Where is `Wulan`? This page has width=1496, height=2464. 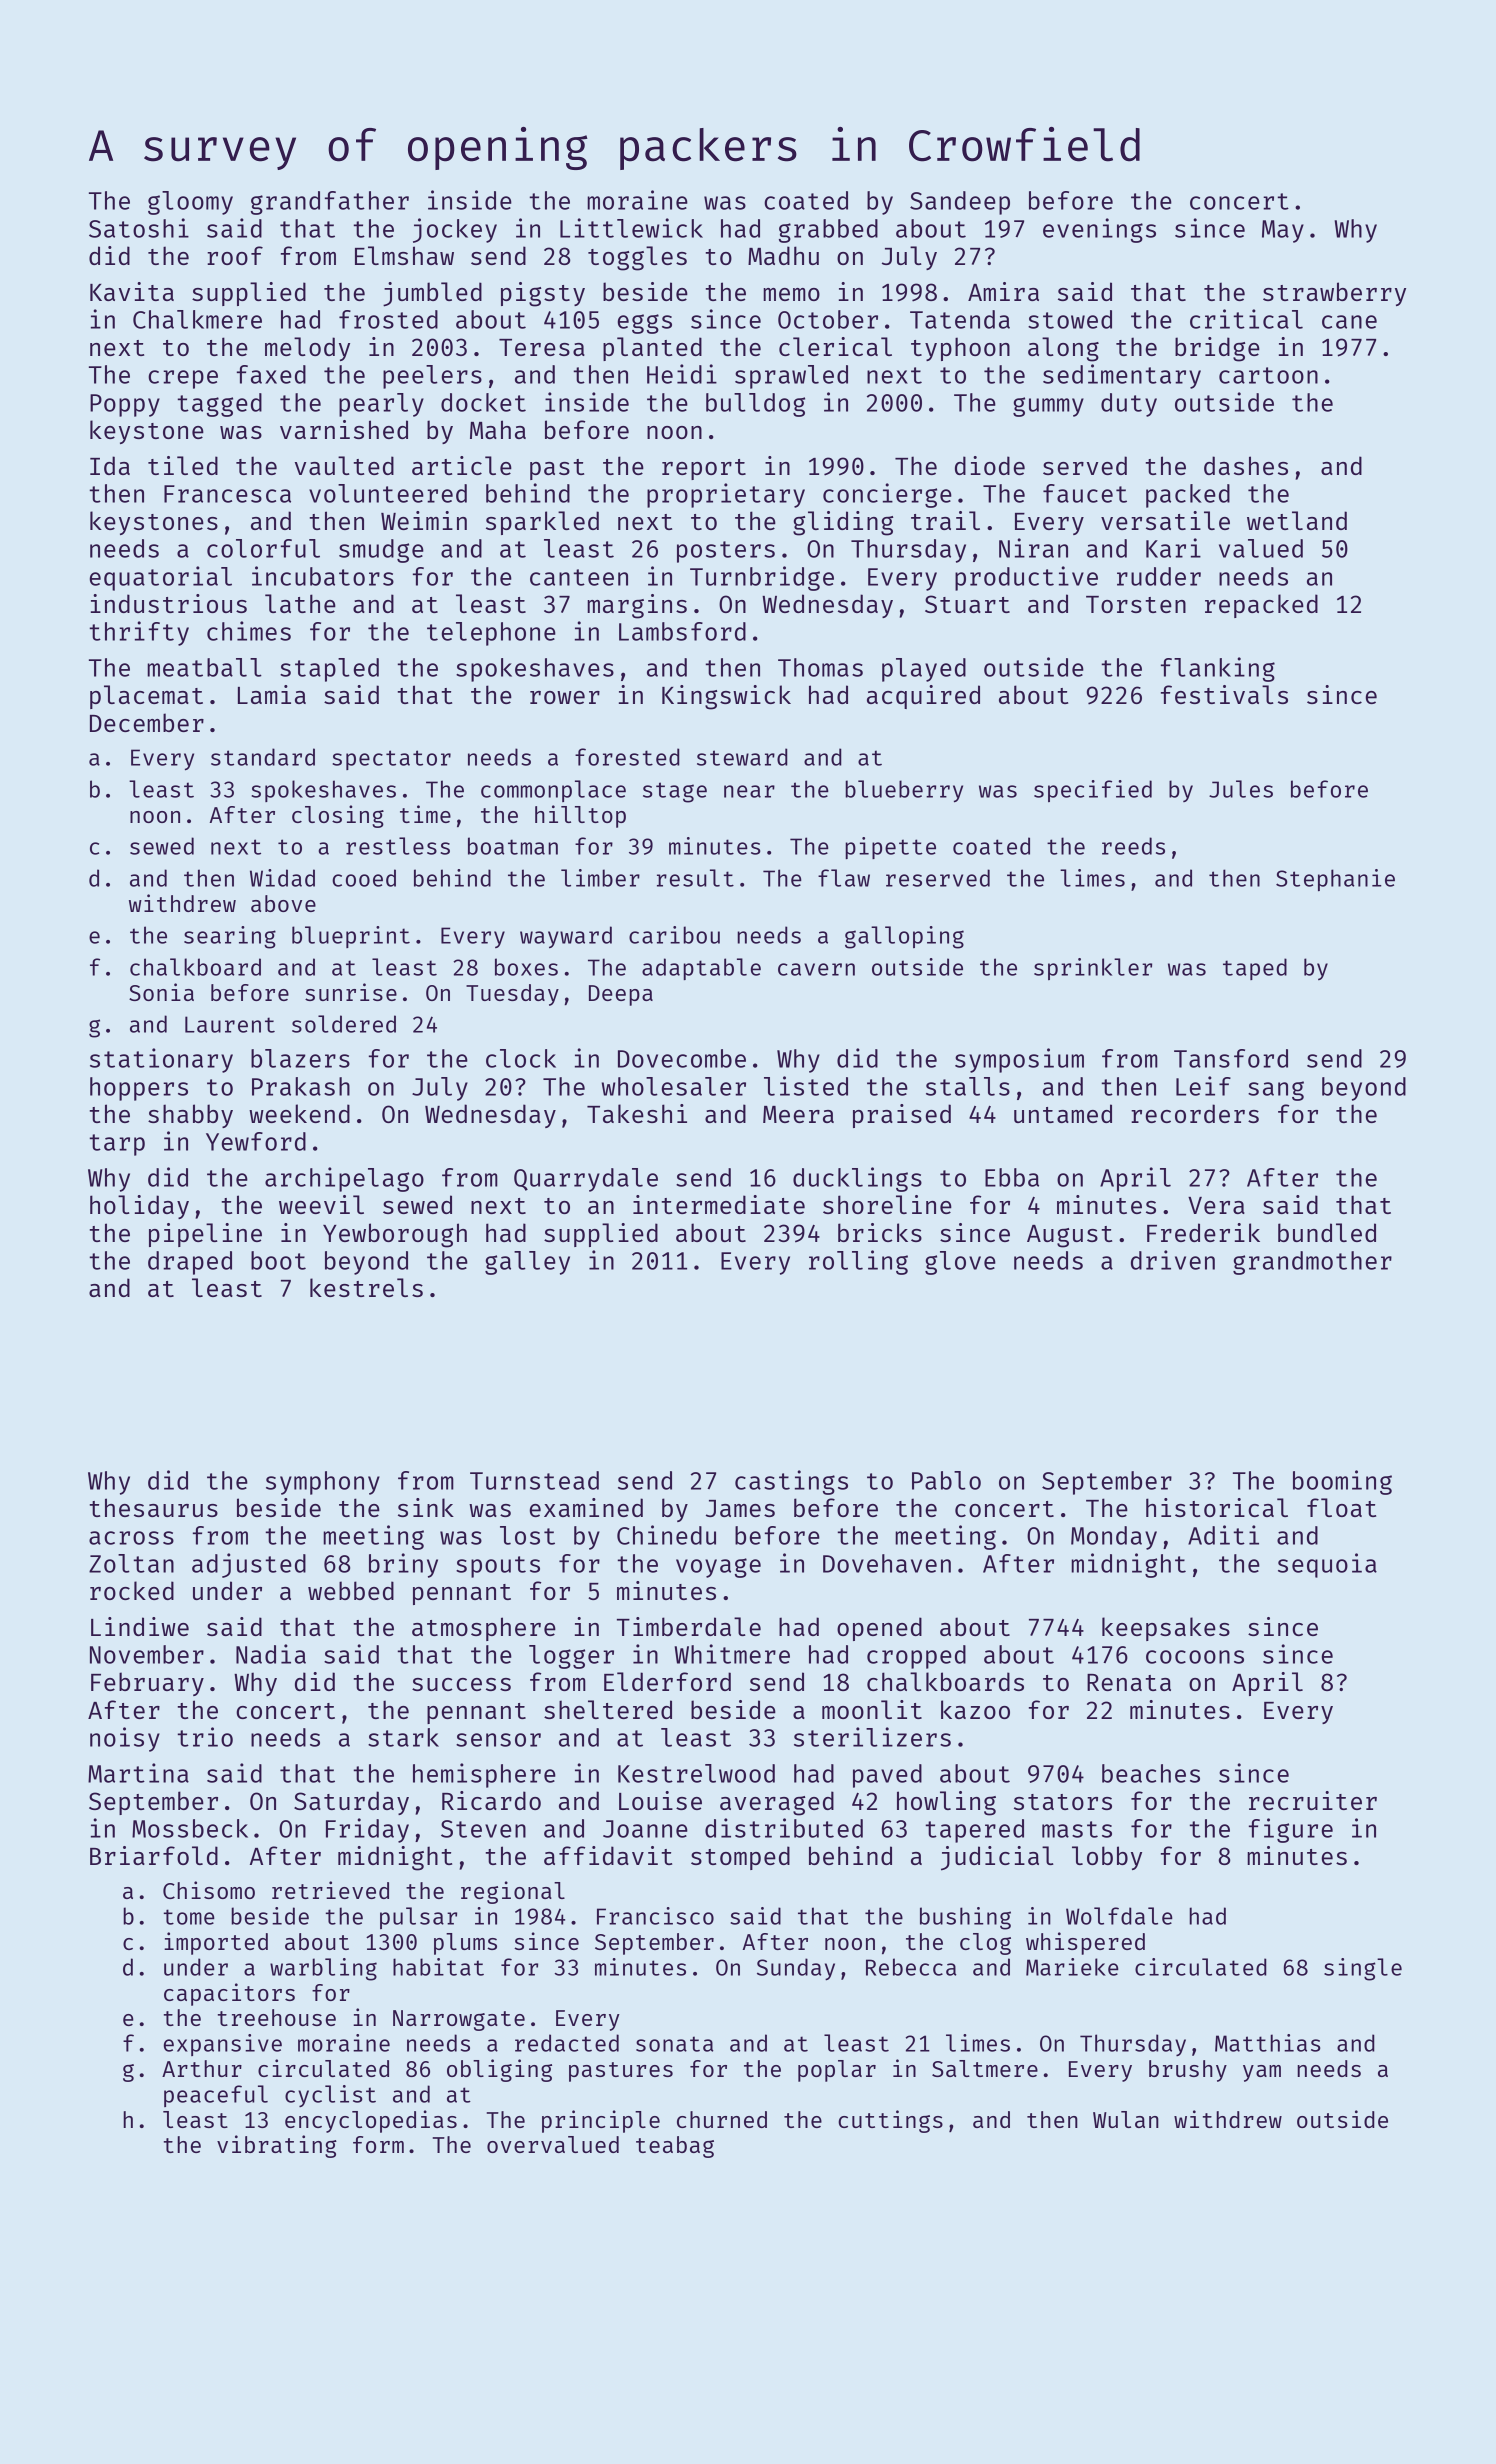
Wulan is located at coordinates (1126, 2119).
